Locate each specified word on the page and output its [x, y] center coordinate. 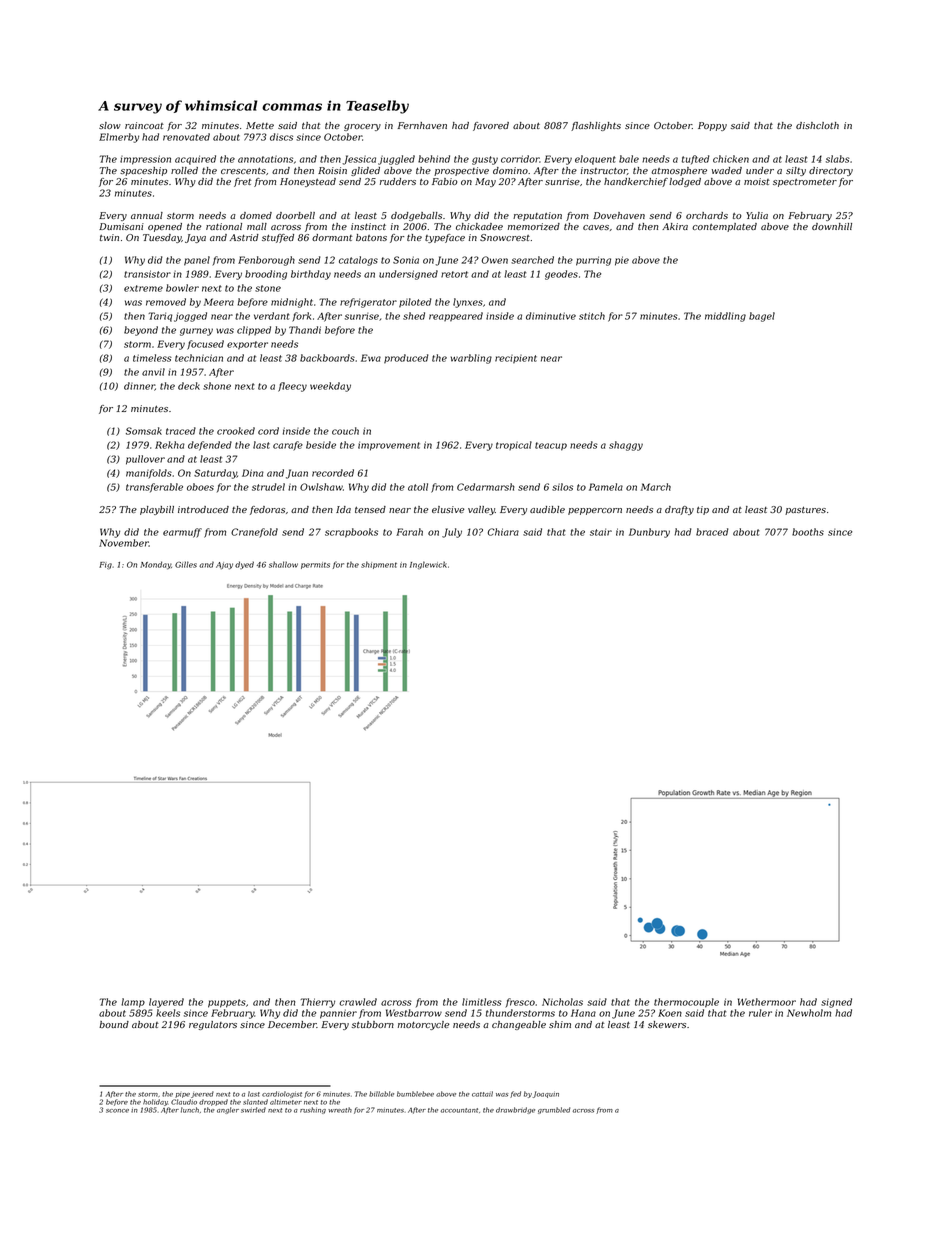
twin [109, 237]
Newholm [809, 1013]
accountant [459, 1110]
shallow [283, 564]
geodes [561, 275]
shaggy [626, 446]
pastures [805, 510]
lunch [190, 1110]
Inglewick [428, 565]
